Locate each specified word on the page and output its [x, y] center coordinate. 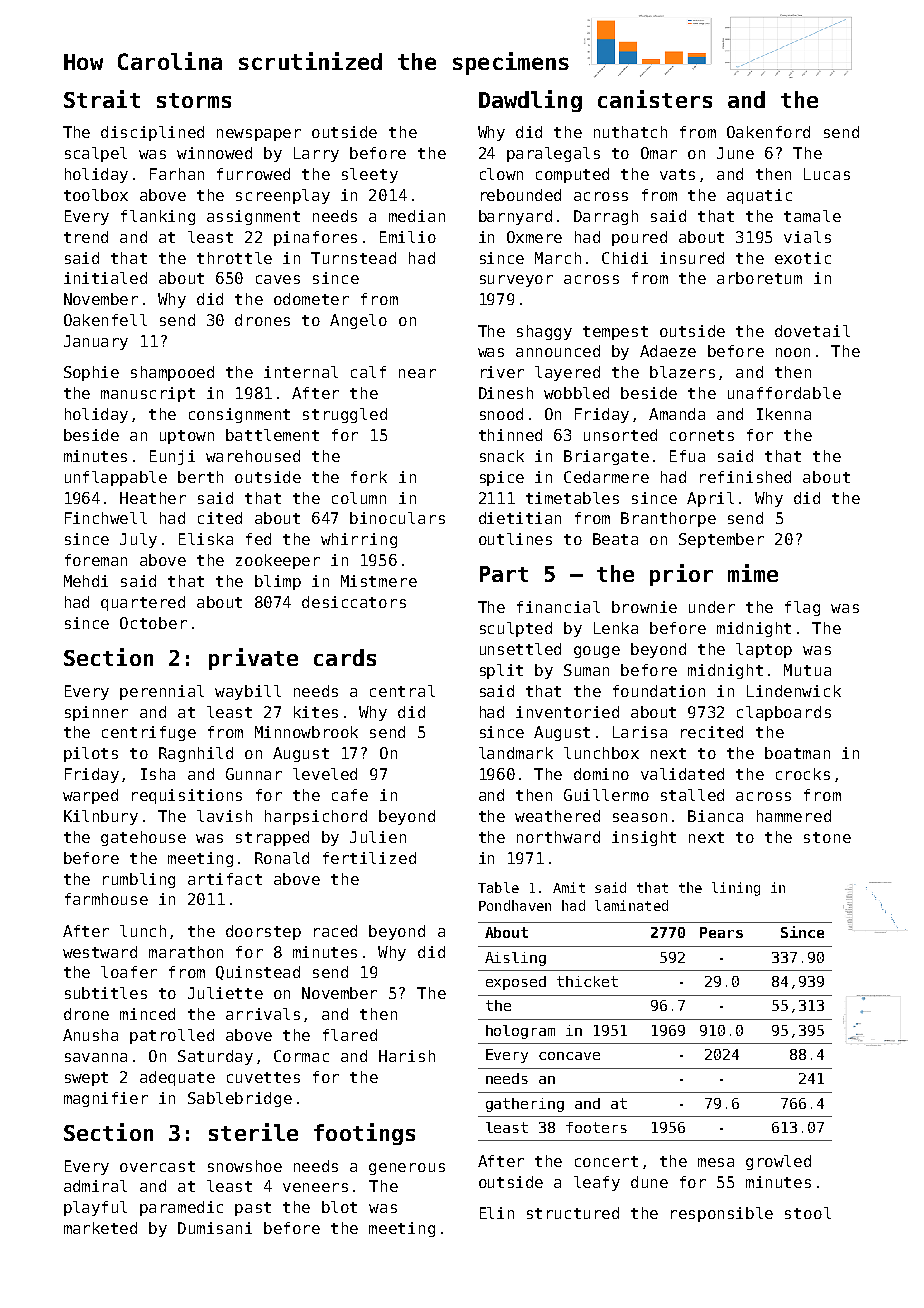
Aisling [515, 959]
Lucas [827, 174]
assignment [253, 217]
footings [364, 1134]
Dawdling [530, 101]
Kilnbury [101, 817]
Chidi [625, 258]
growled [778, 1162]
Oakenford [768, 132]
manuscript [148, 394]
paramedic [181, 1208]
